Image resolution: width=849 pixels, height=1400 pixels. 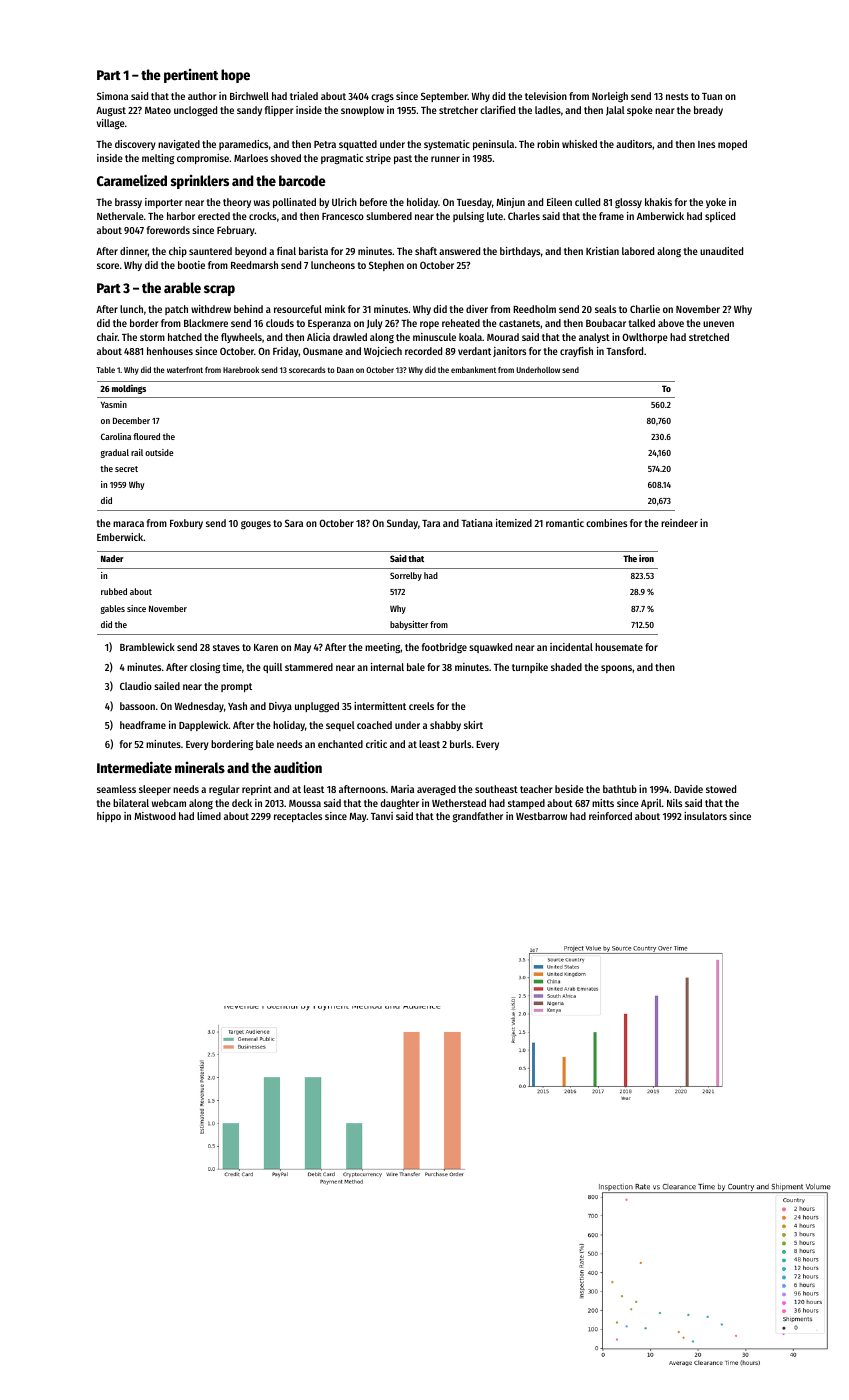 I want to click on storm, so click(x=152, y=337).
